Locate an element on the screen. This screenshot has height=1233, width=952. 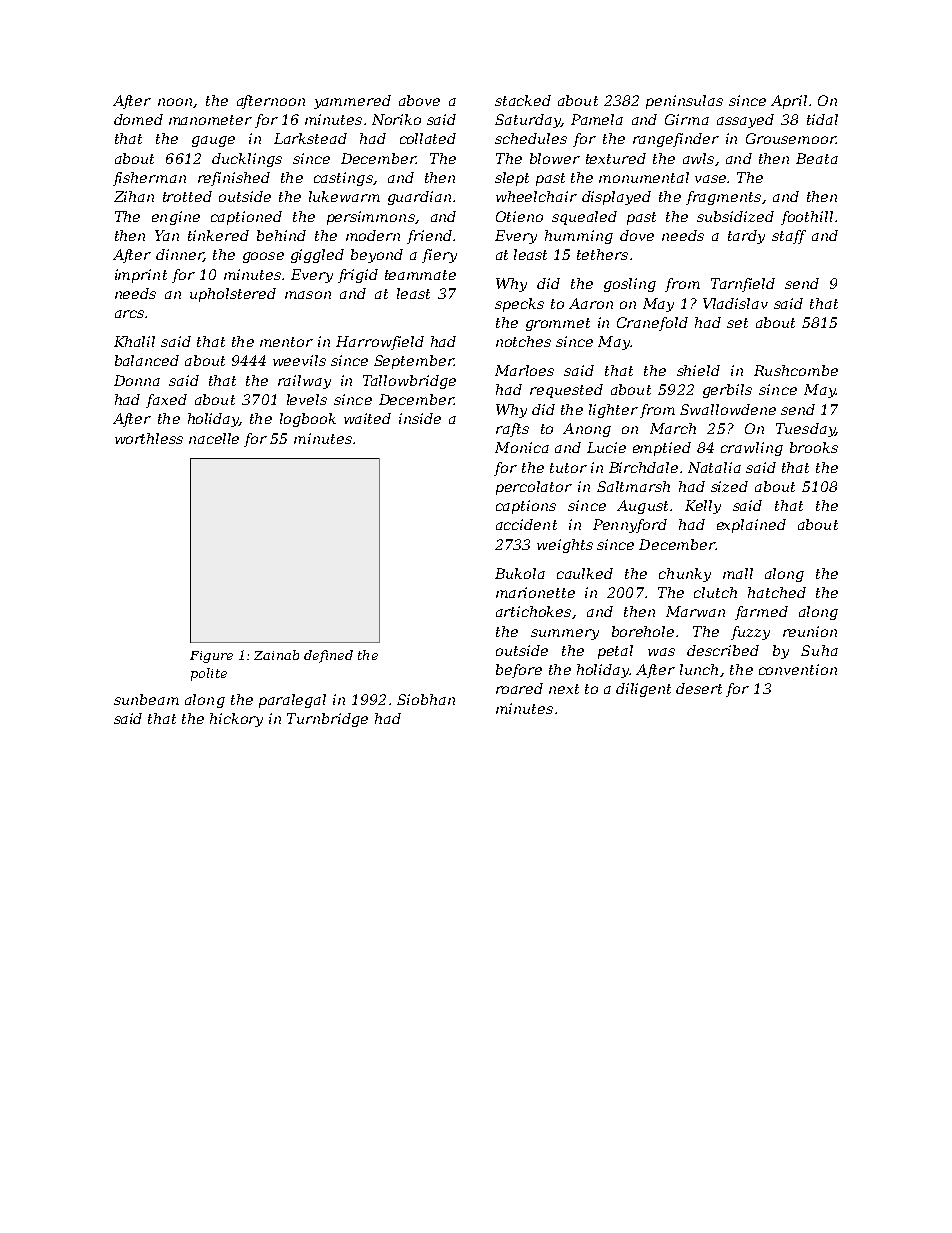
gauge is located at coordinates (213, 141).
